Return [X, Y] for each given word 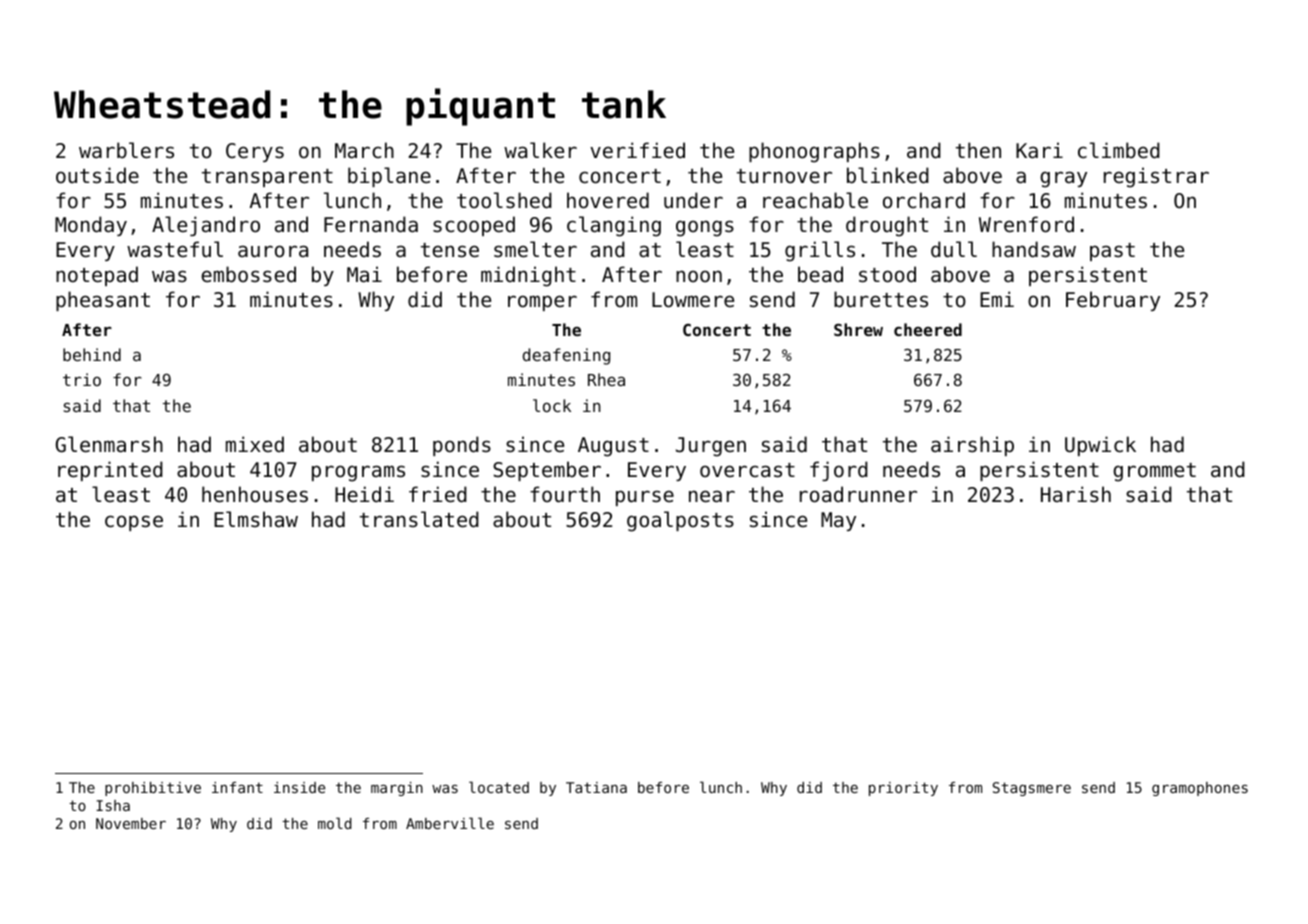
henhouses [255, 494]
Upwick [1100, 446]
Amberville [450, 823]
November [131, 823]
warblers [126, 150]
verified [637, 150]
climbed [1119, 150]
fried [438, 494]
